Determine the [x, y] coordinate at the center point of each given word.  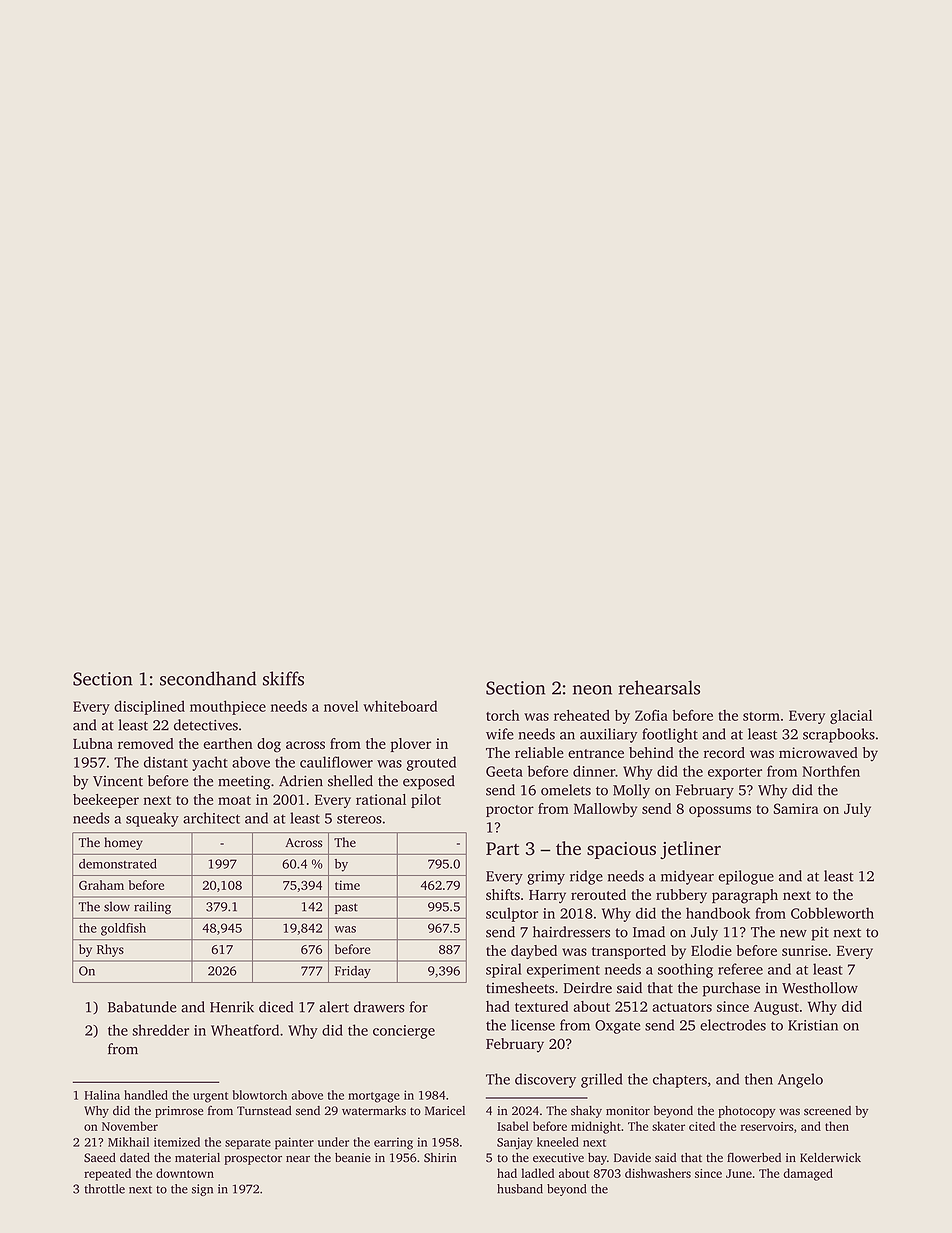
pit [820, 934]
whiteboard [400, 706]
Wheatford [245, 1030]
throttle [104, 1189]
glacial [851, 717]
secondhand [208, 678]
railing [152, 908]
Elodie [711, 950]
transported [629, 952]
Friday [353, 972]
